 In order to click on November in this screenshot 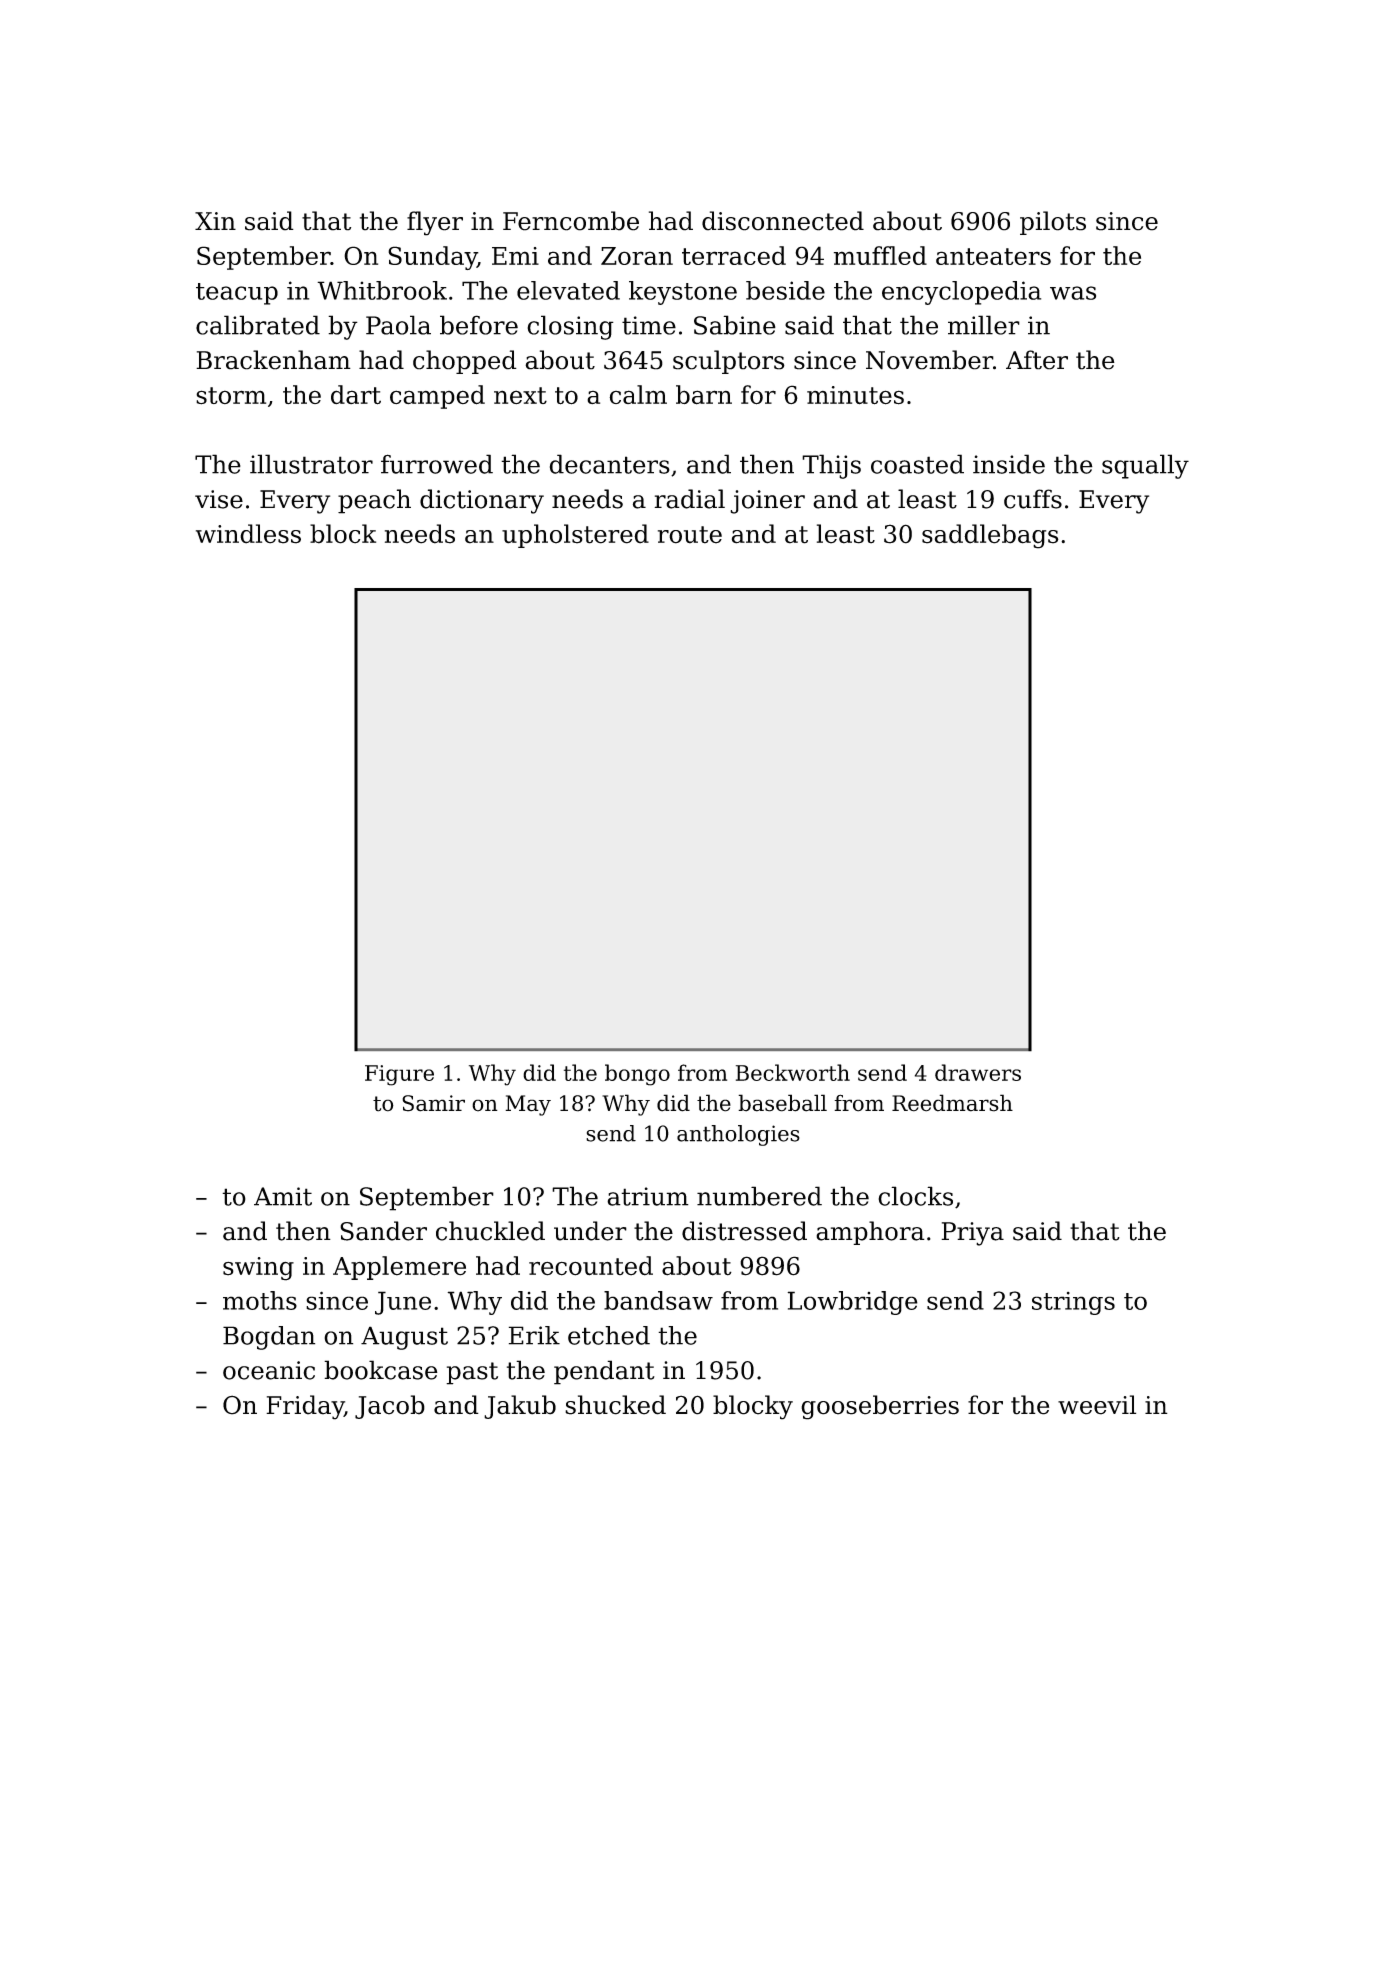, I will do `click(929, 360)`.
